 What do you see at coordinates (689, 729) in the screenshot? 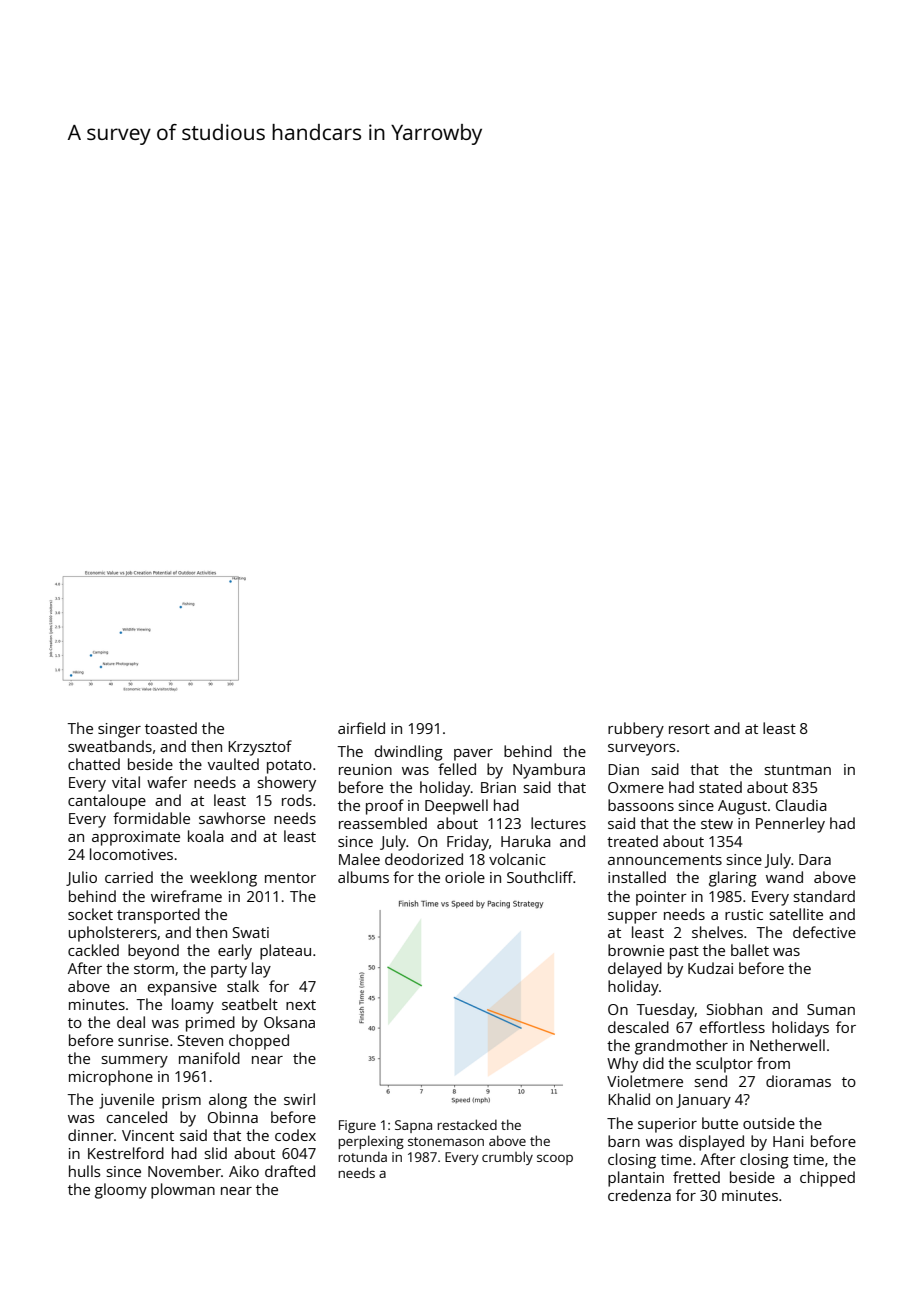
I see `resort` at bounding box center [689, 729].
